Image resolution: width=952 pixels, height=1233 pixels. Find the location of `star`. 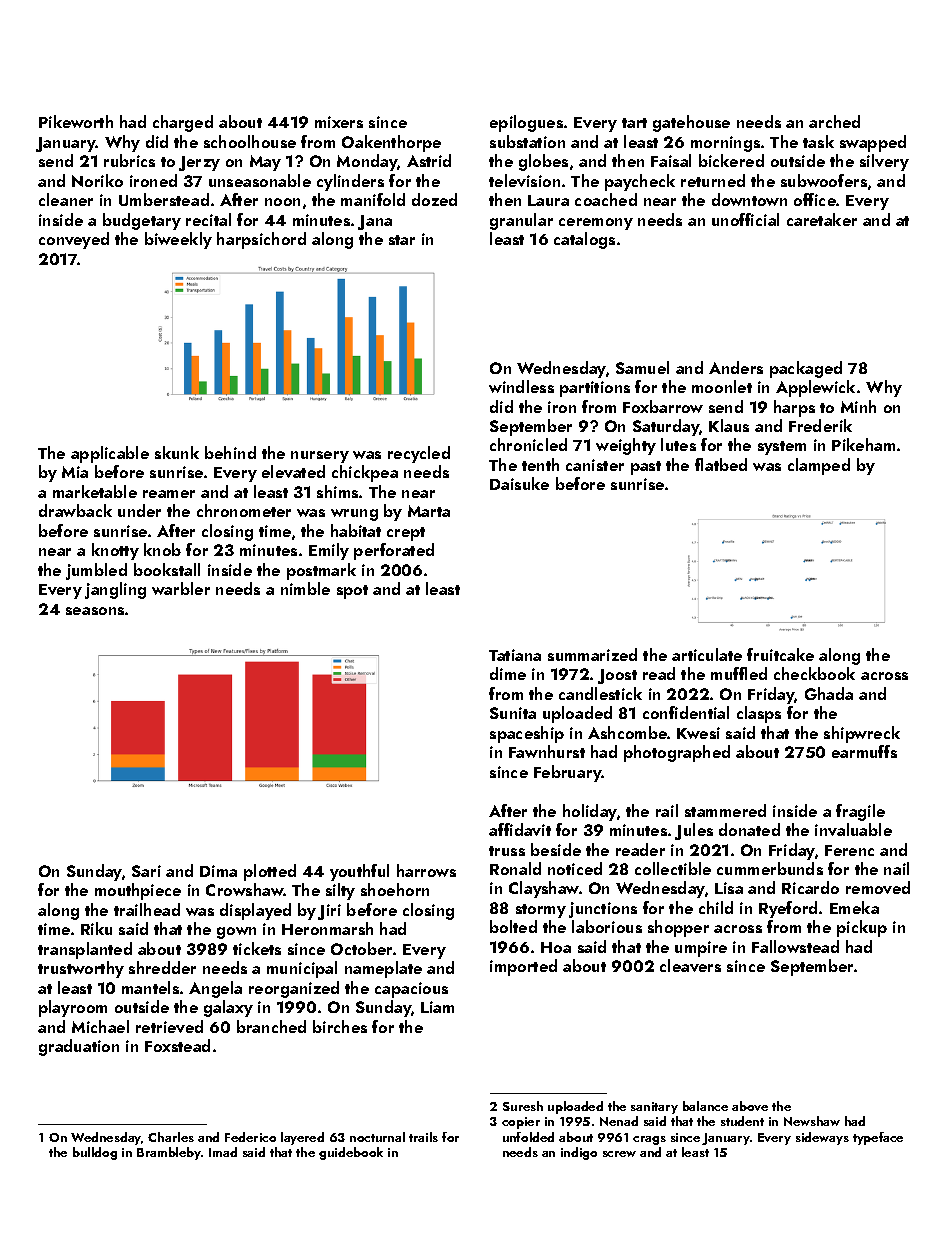

star is located at coordinates (402, 240).
